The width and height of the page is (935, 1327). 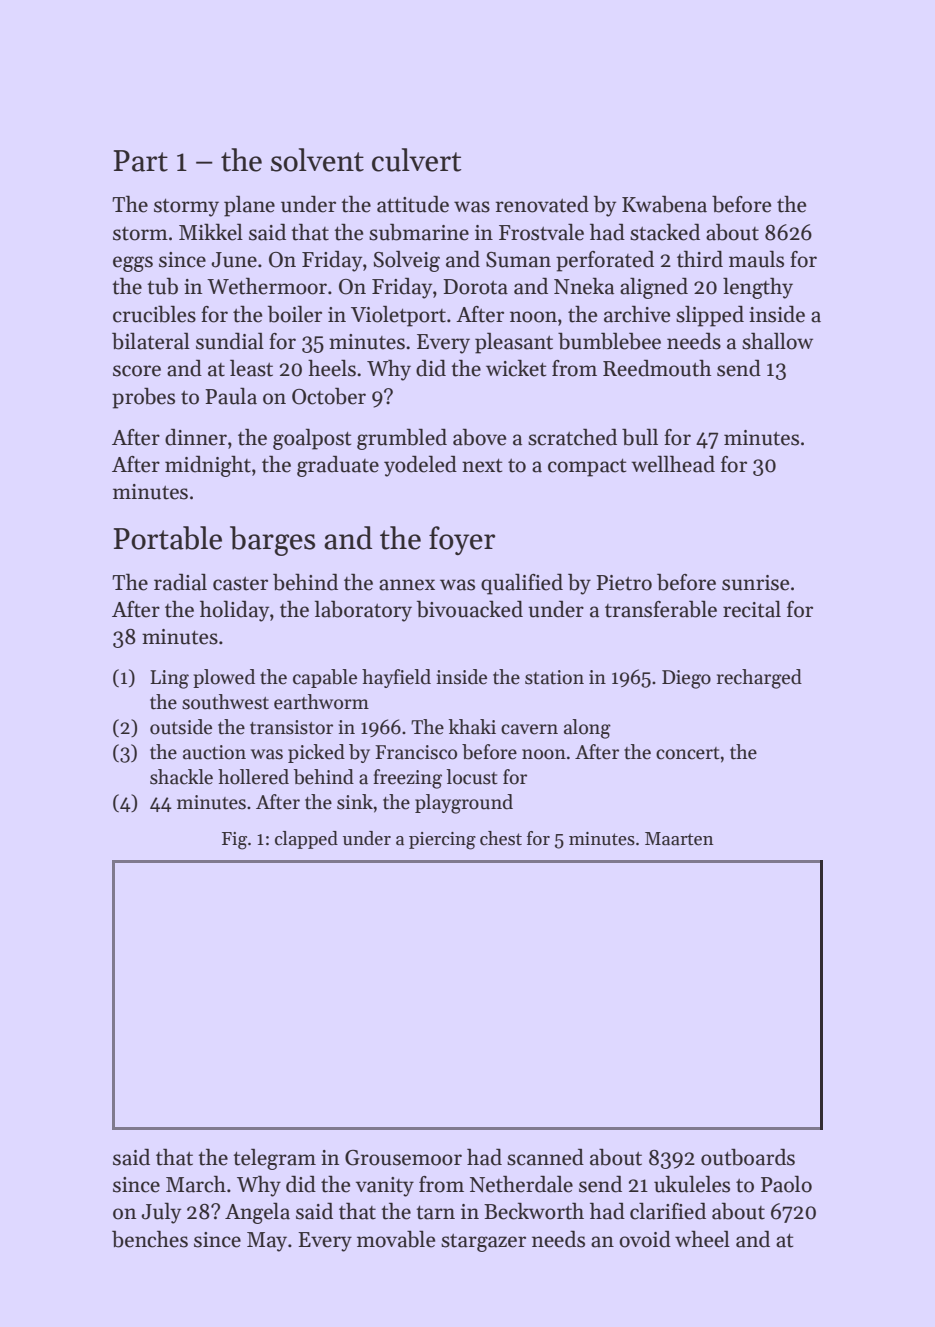 I want to click on stargazer, so click(x=483, y=1243).
